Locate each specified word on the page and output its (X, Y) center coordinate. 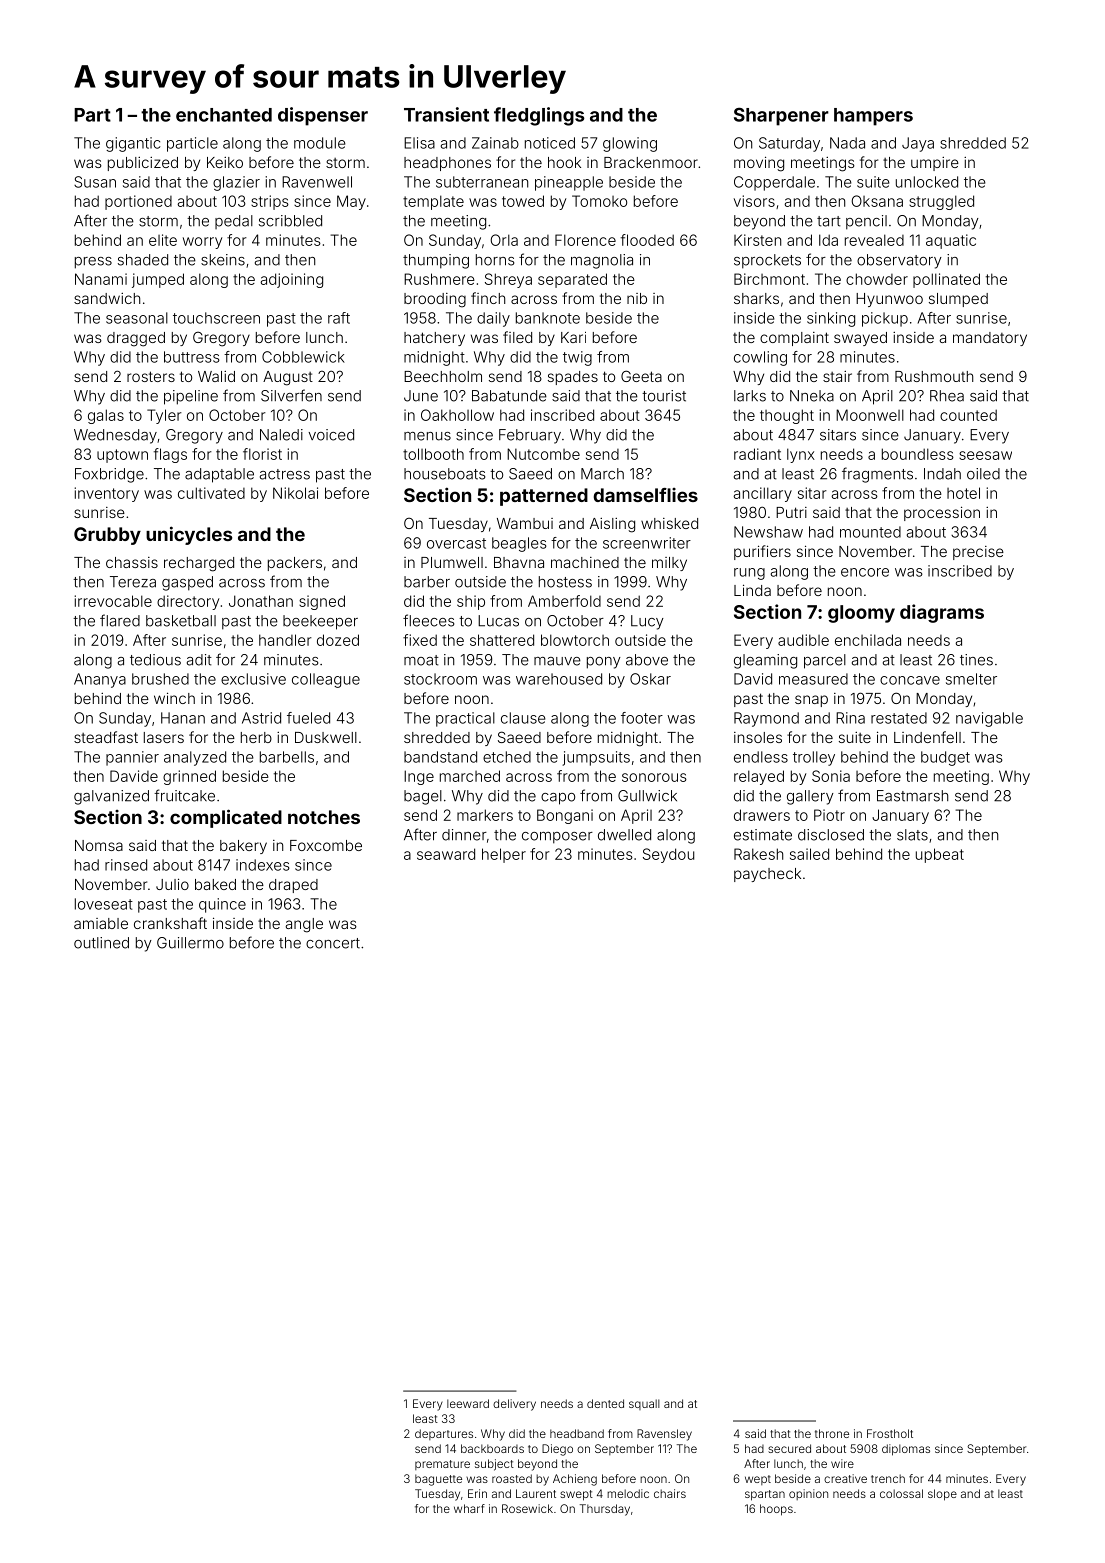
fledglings (539, 116)
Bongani (565, 816)
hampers (873, 117)
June (421, 396)
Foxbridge (109, 475)
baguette (438, 1480)
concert (333, 943)
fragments (877, 475)
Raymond (766, 719)
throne (832, 1433)
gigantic (133, 144)
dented (605, 1403)
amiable (101, 923)
